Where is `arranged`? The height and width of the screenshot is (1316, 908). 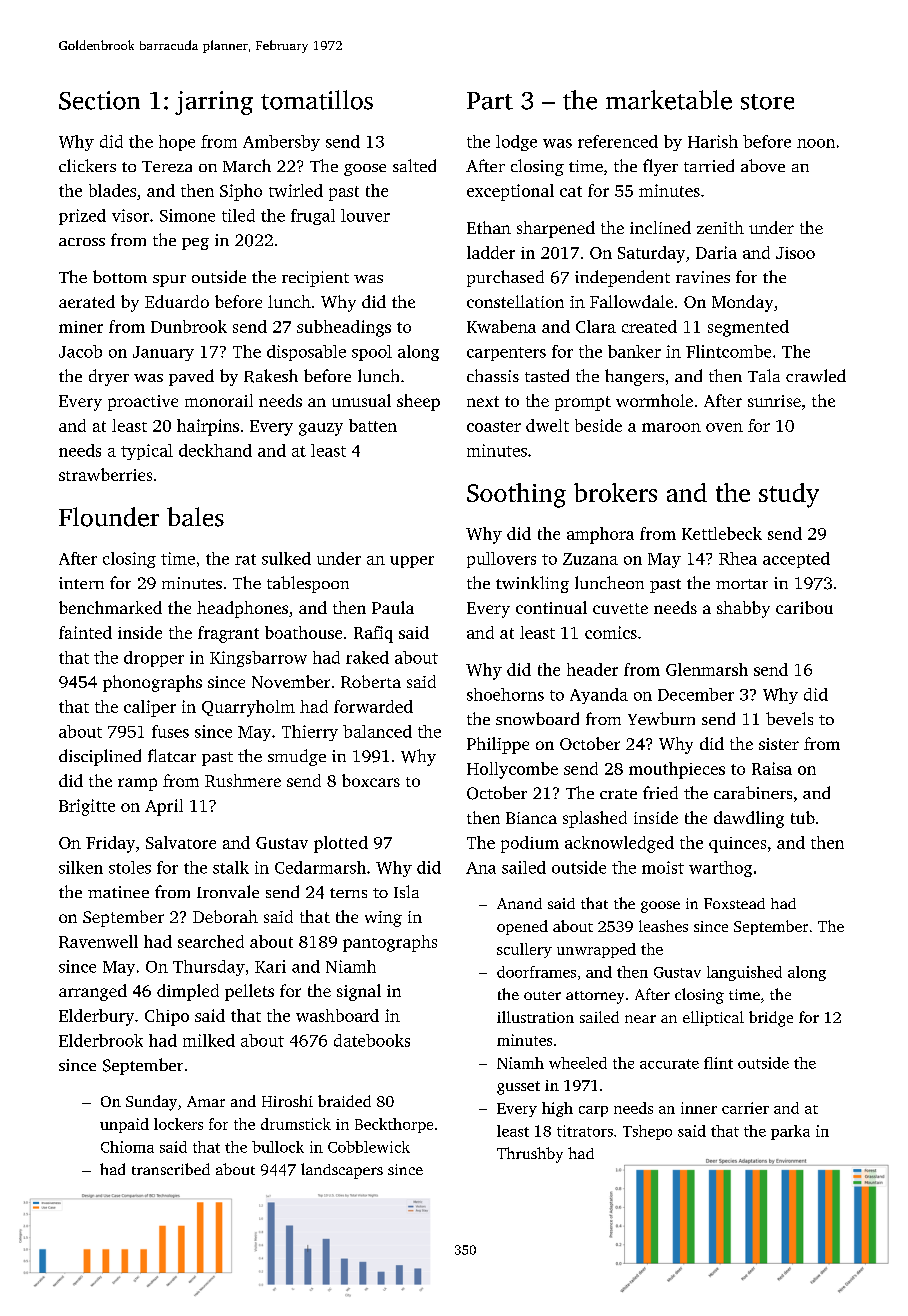
arranged is located at coordinates (93, 992).
